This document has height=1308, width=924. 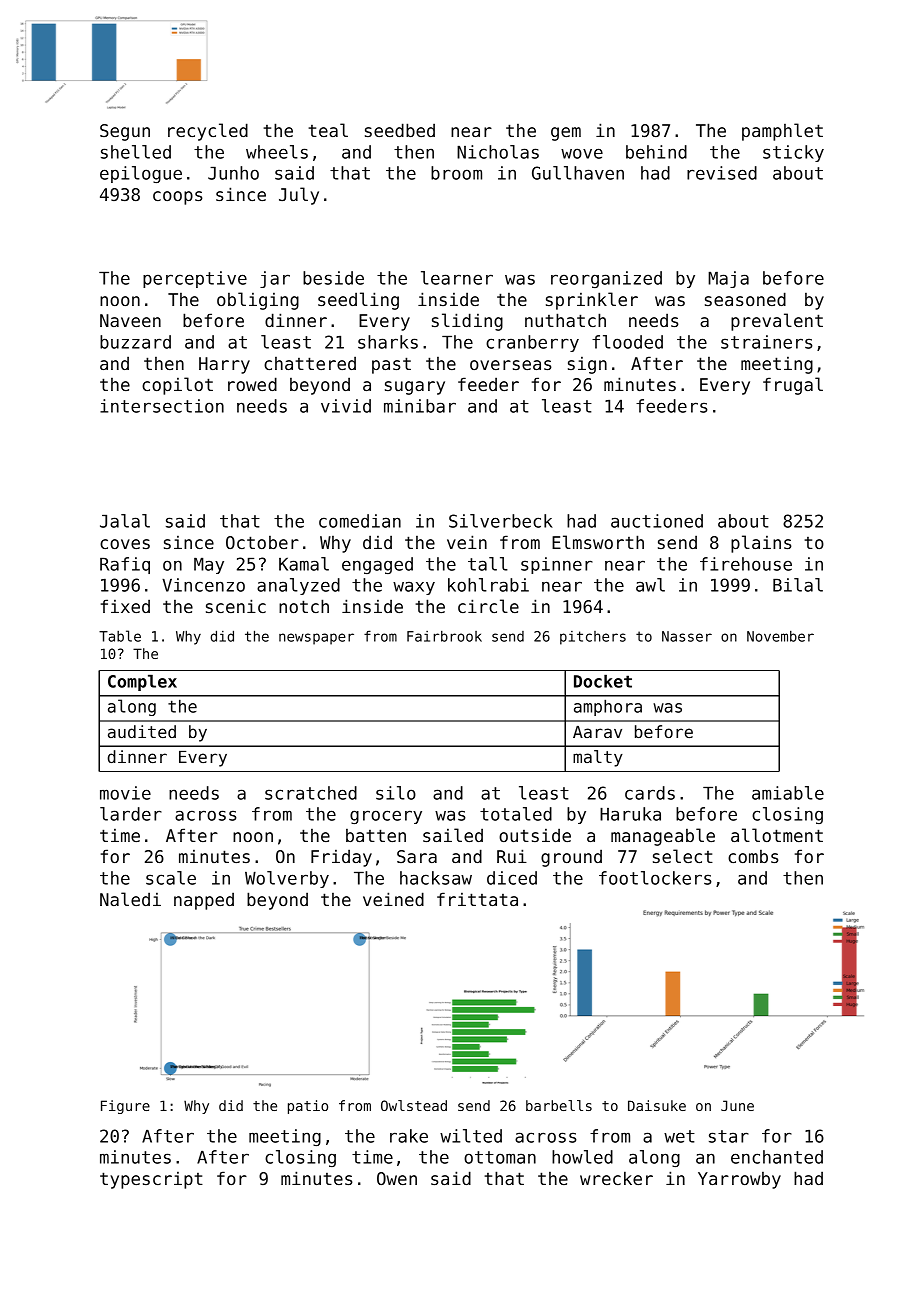 What do you see at coordinates (420, 406) in the document?
I see `minibar` at bounding box center [420, 406].
